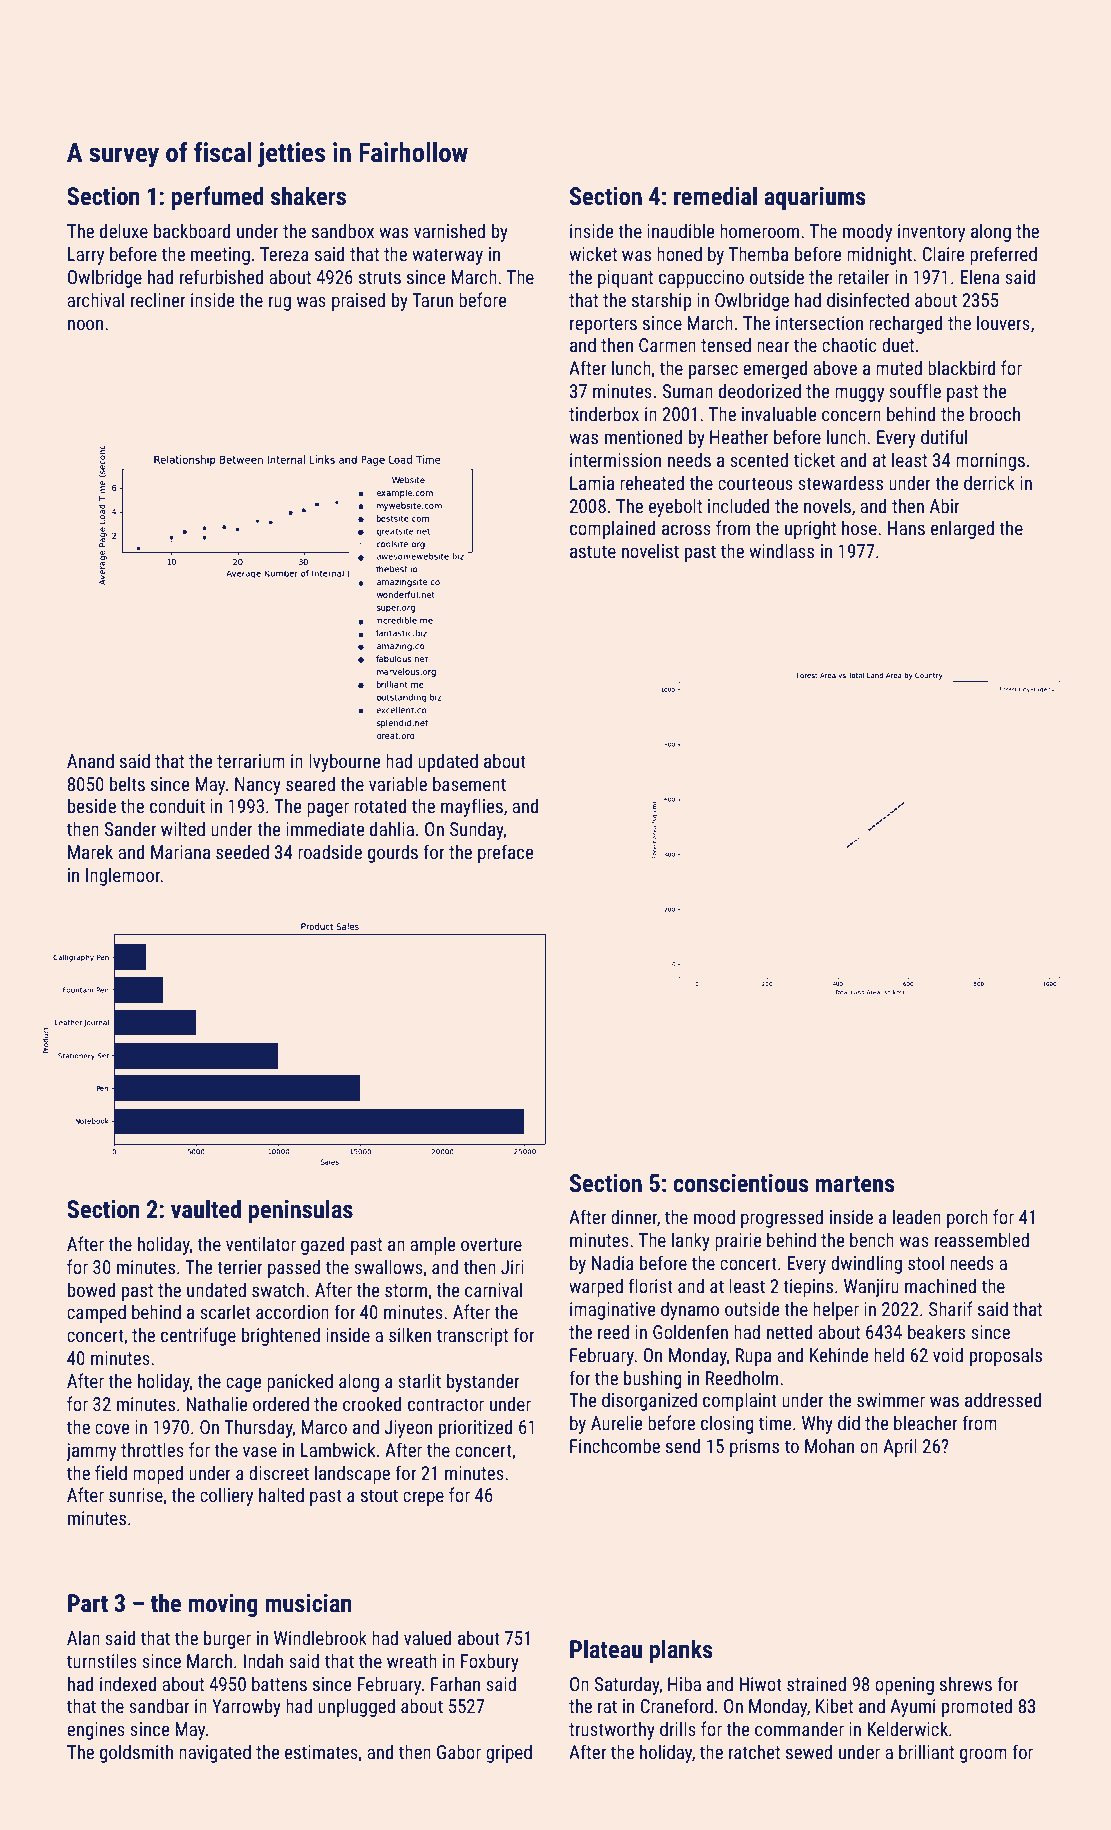  Describe the element at coordinates (688, 391) in the screenshot. I see `Suman` at that location.
